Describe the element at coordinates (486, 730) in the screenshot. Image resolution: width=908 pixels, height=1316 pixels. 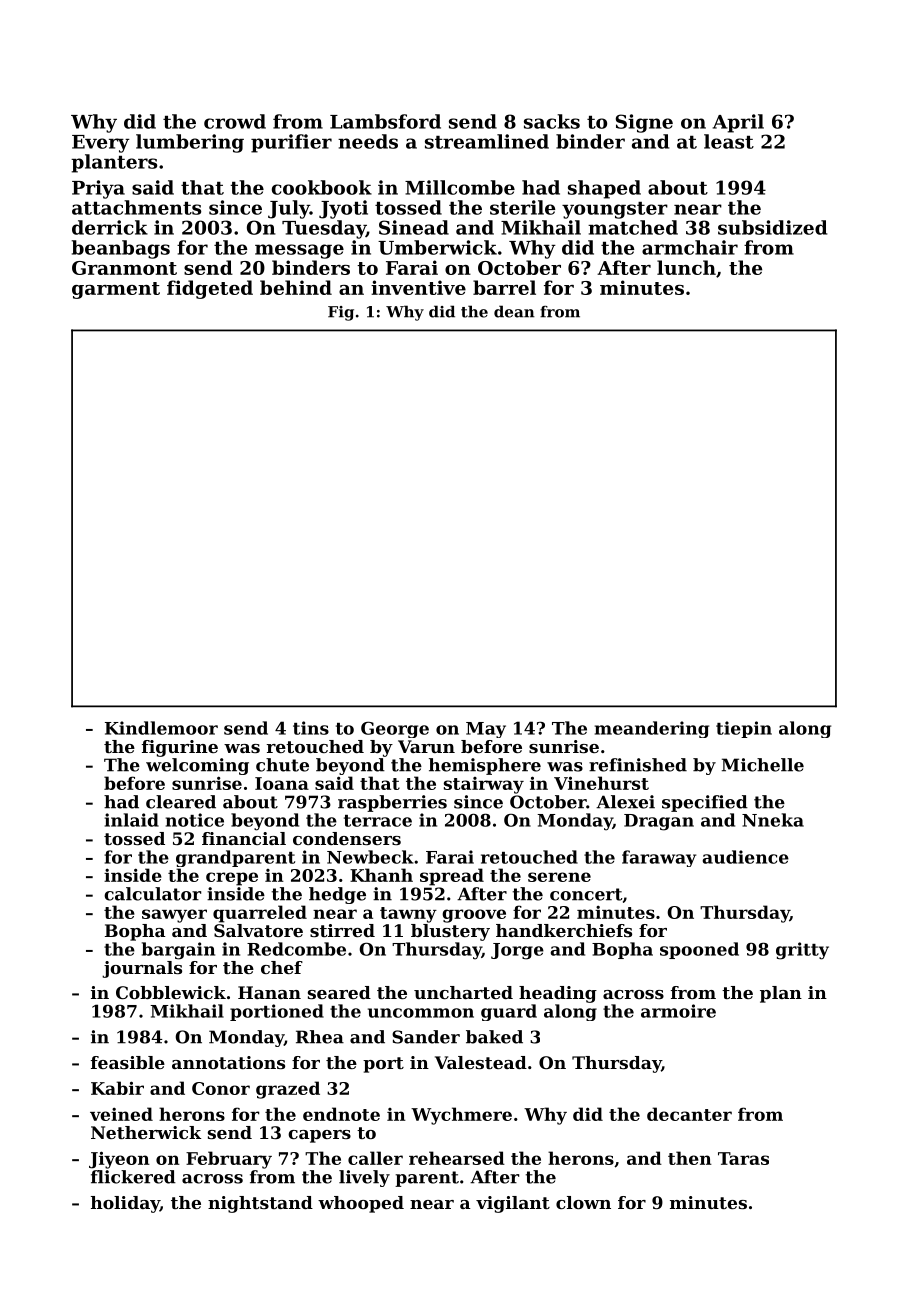
I see `May` at that location.
